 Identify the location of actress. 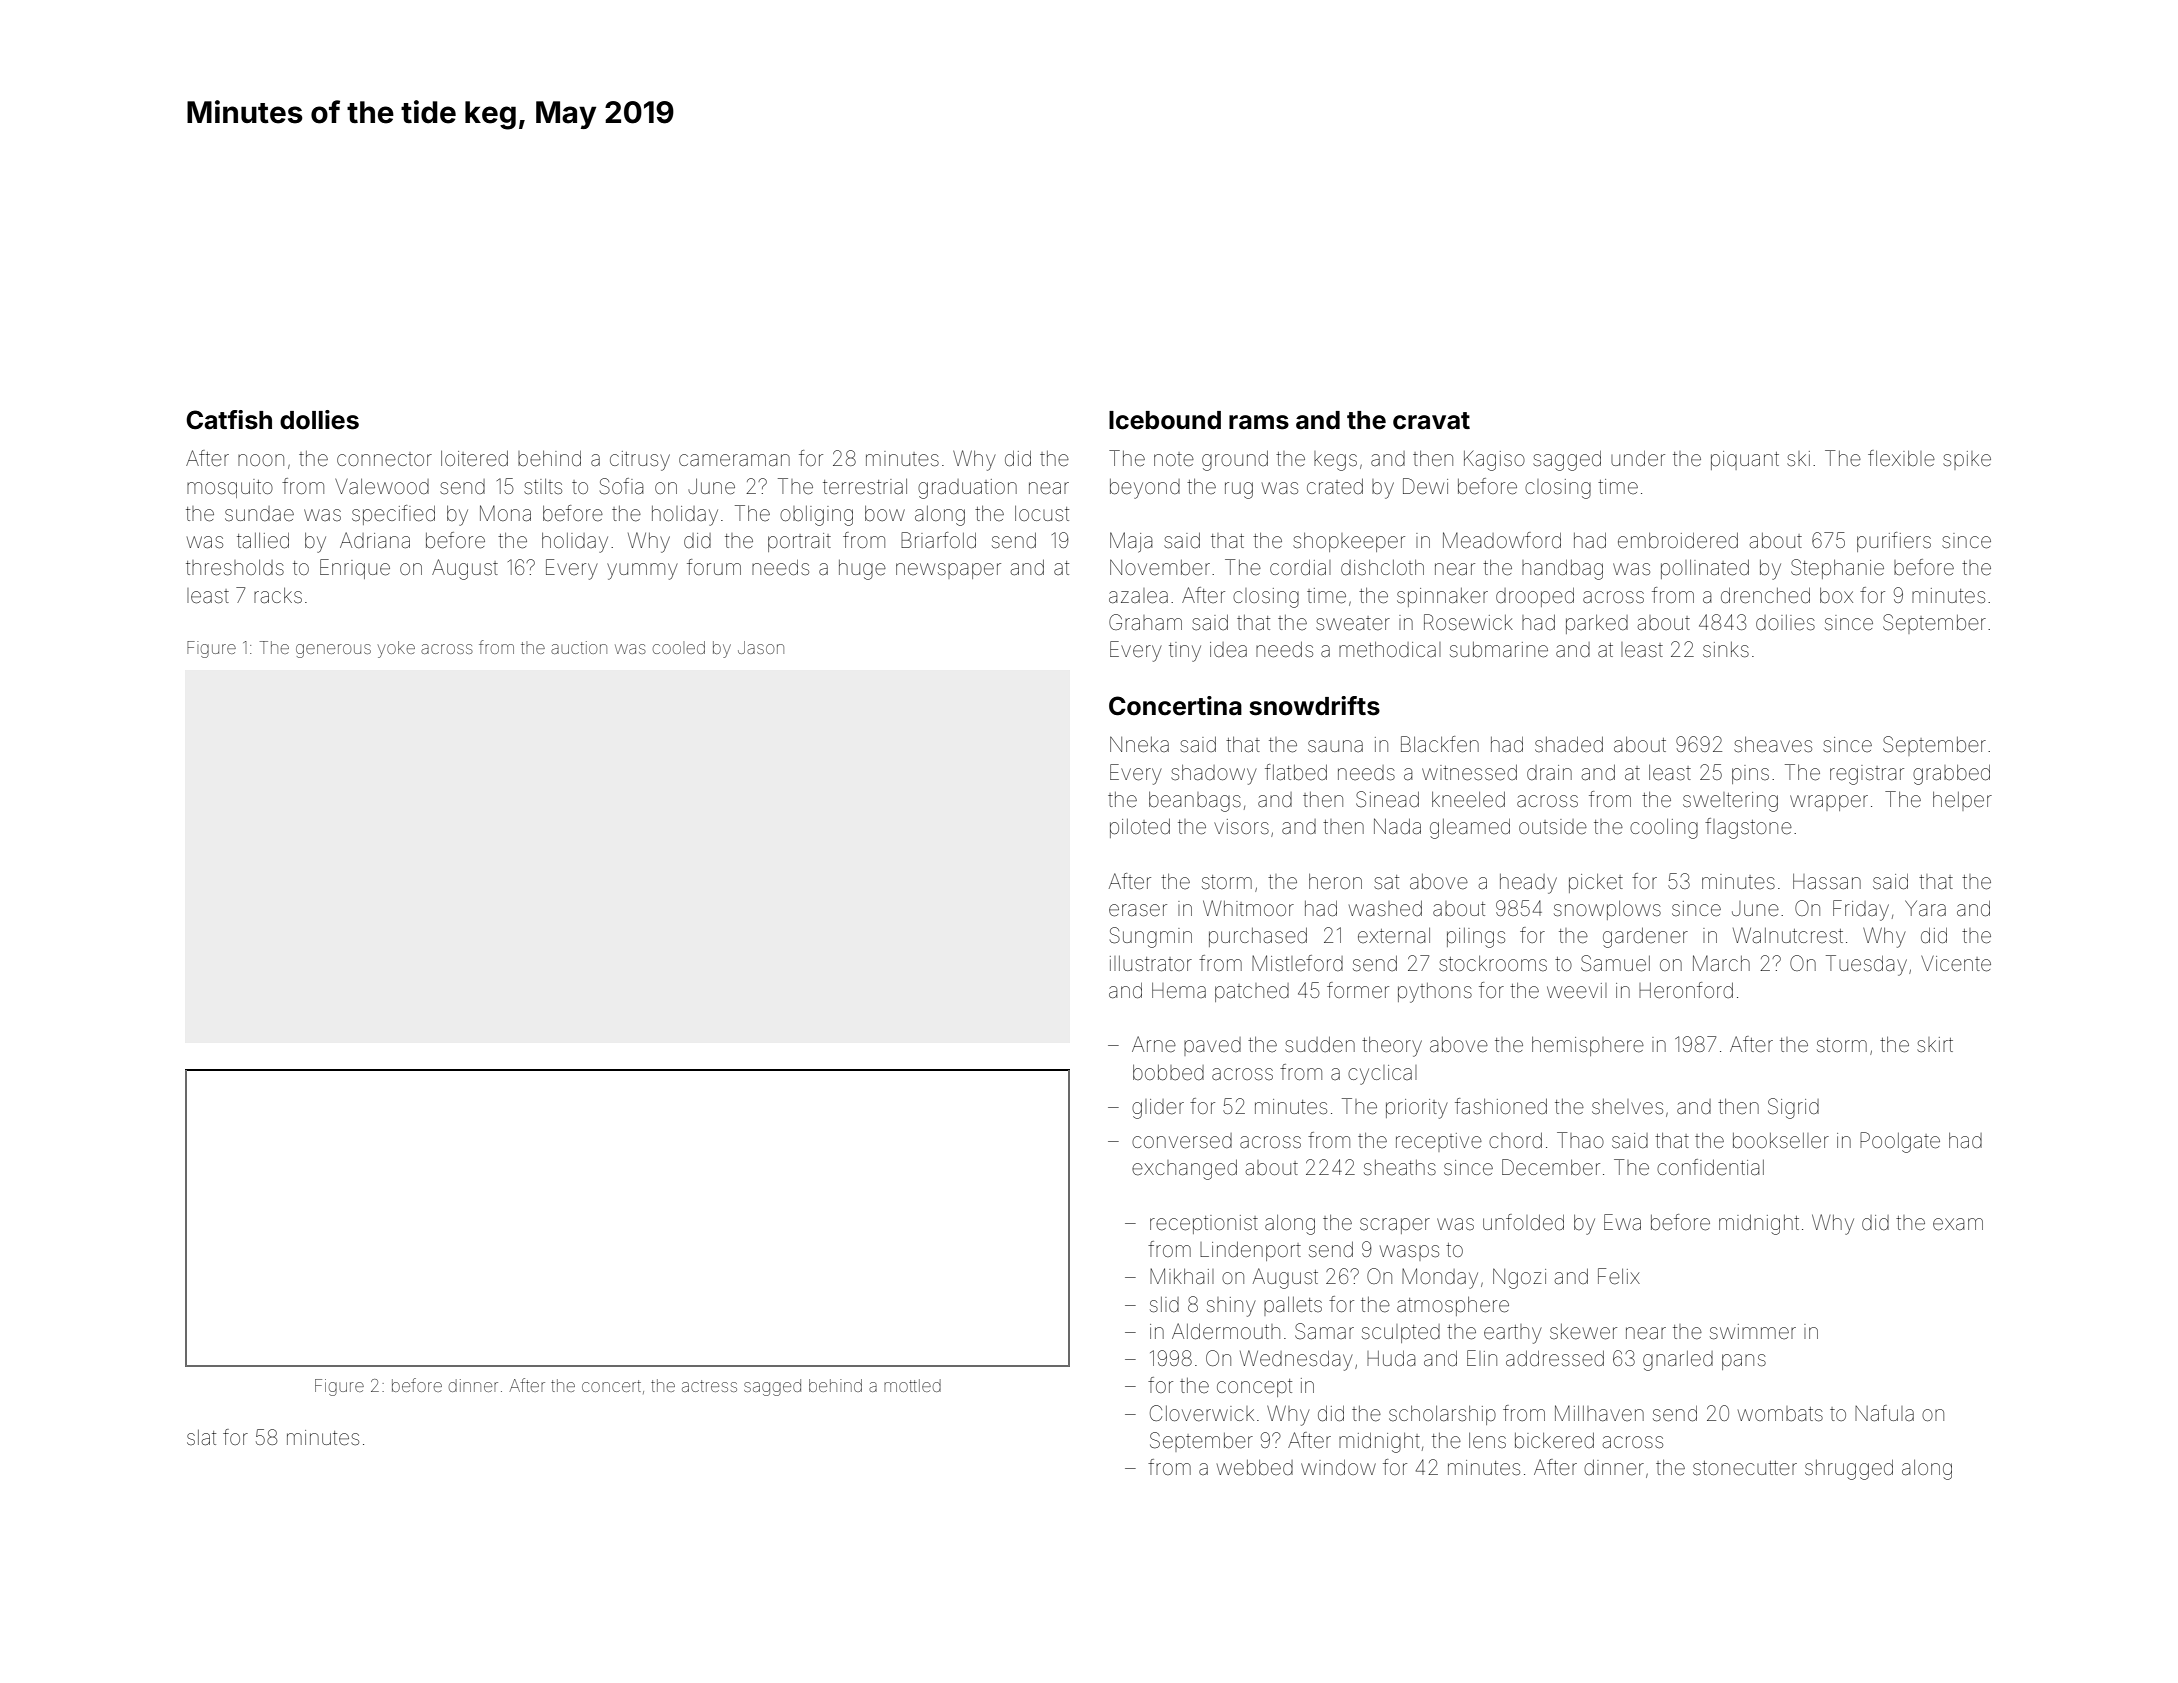
(709, 1386).
